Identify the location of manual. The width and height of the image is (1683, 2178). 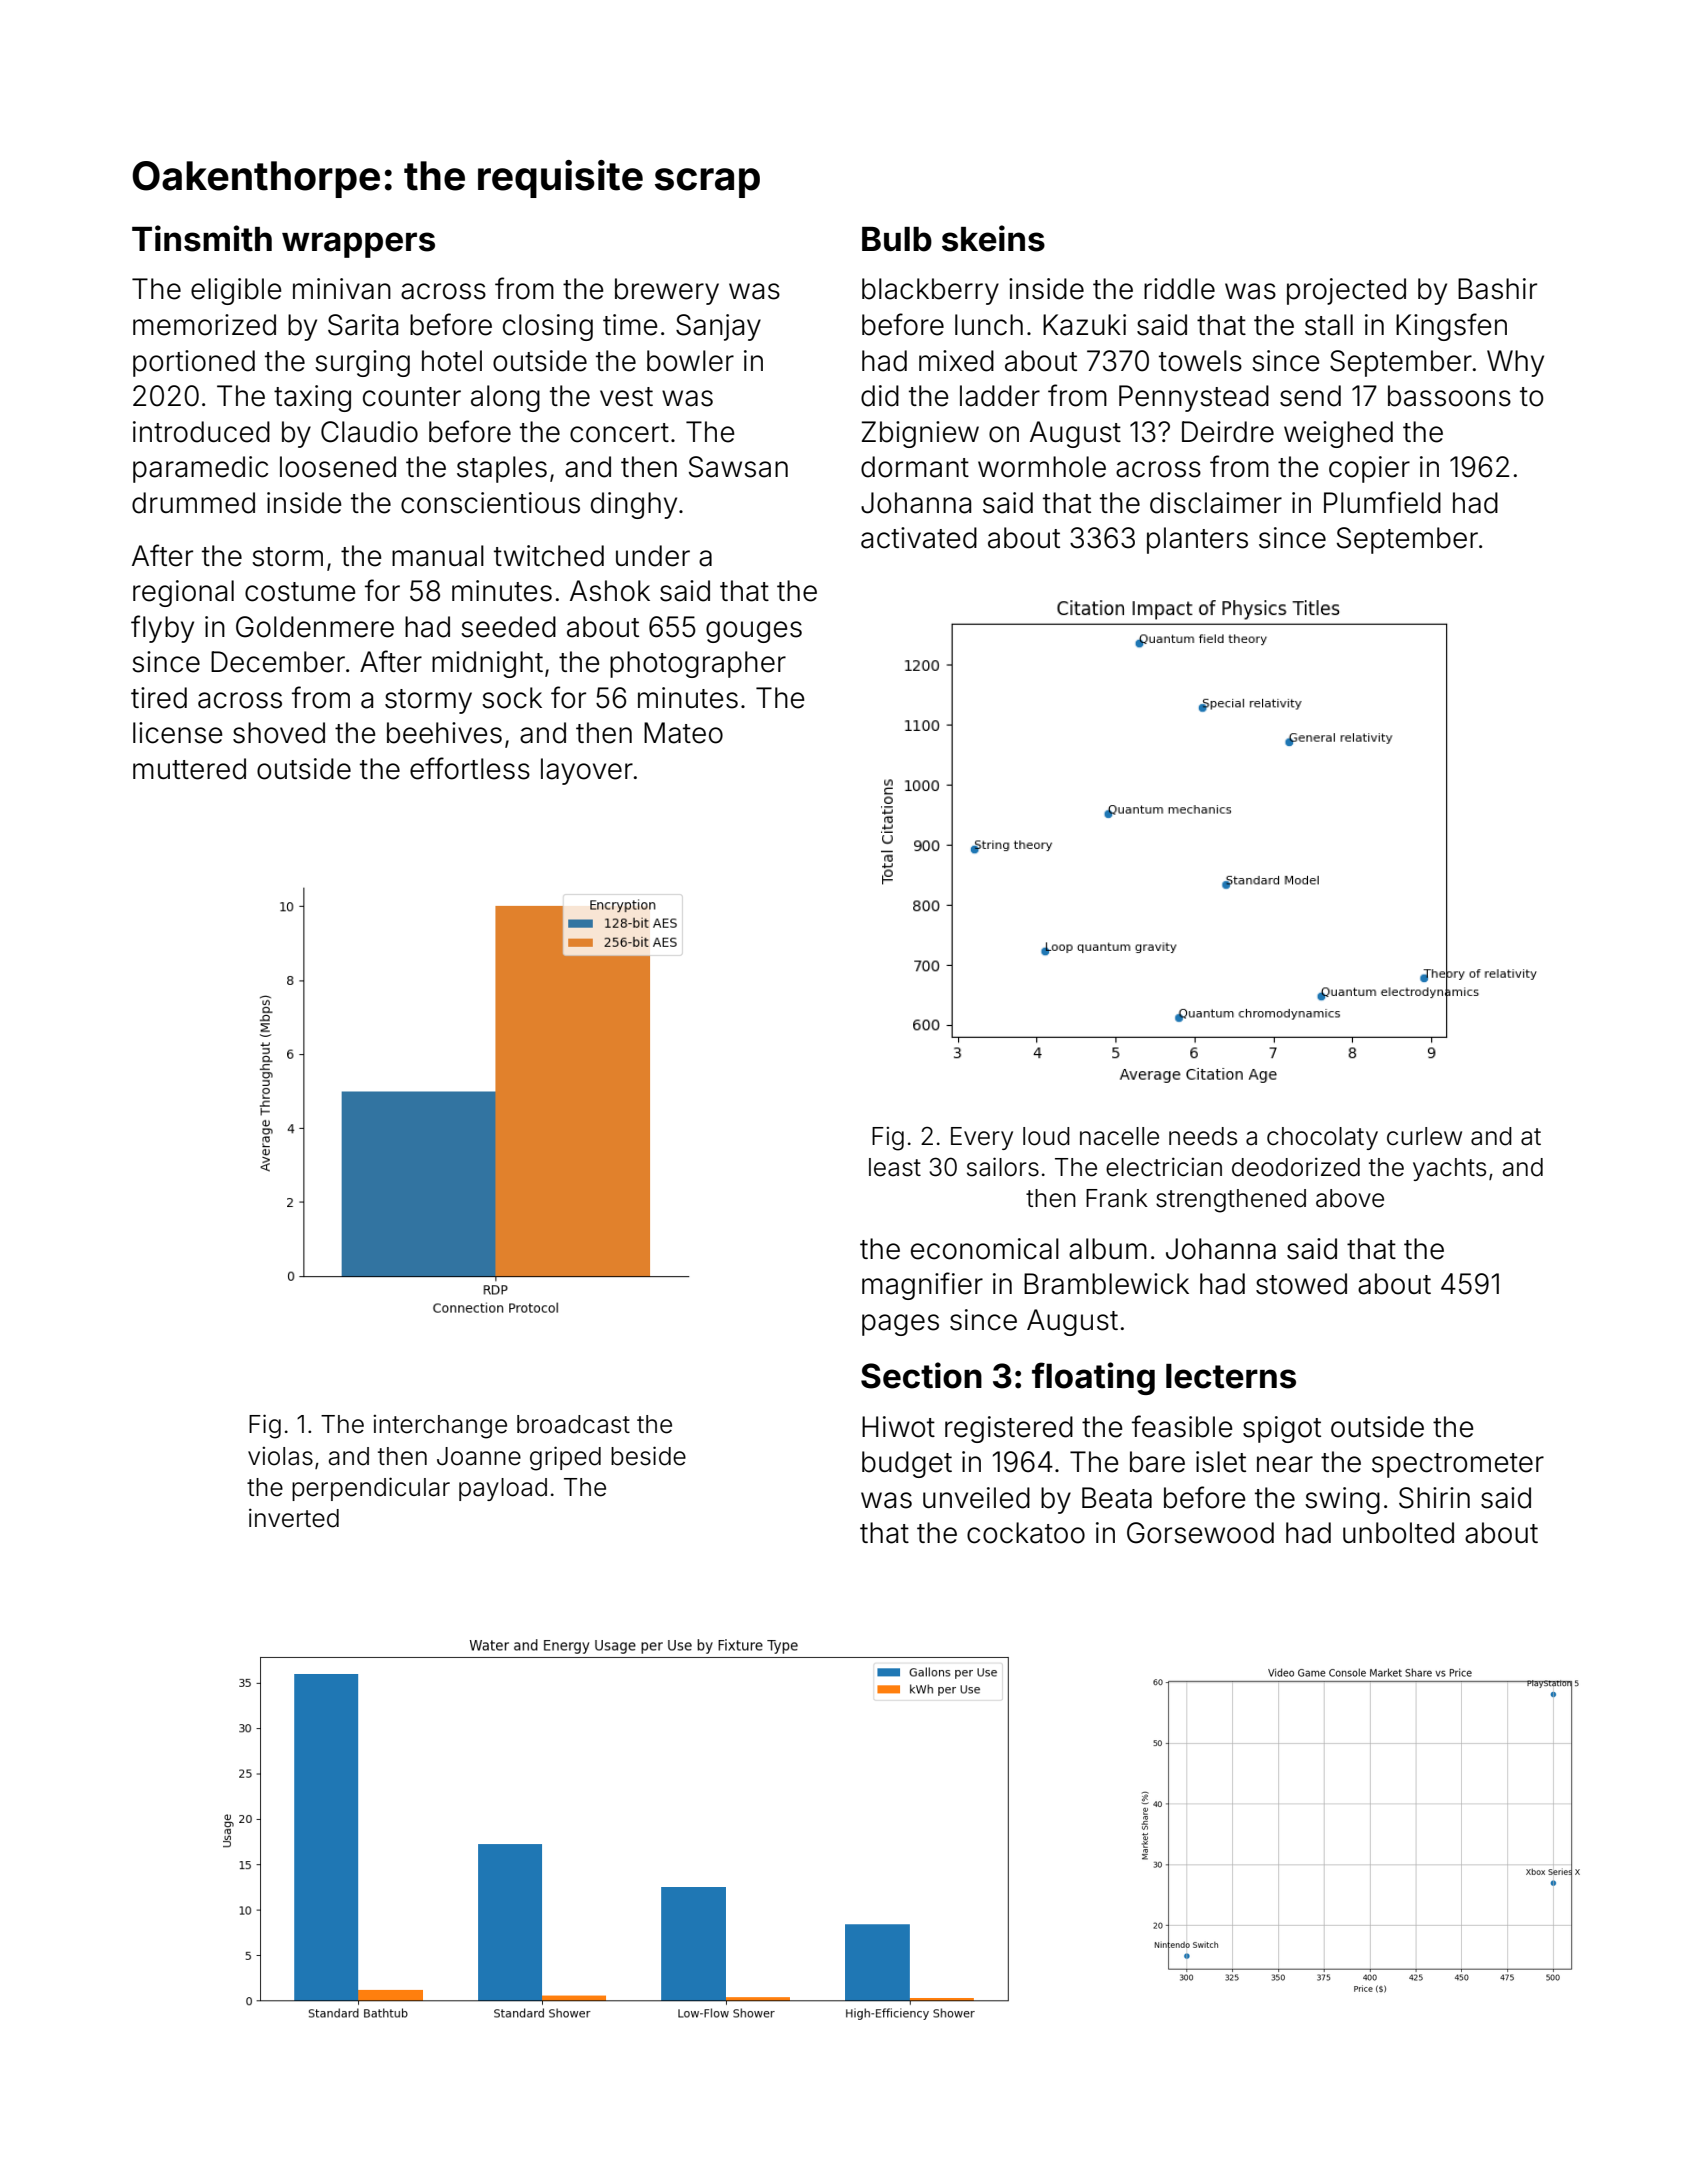
(438, 556).
